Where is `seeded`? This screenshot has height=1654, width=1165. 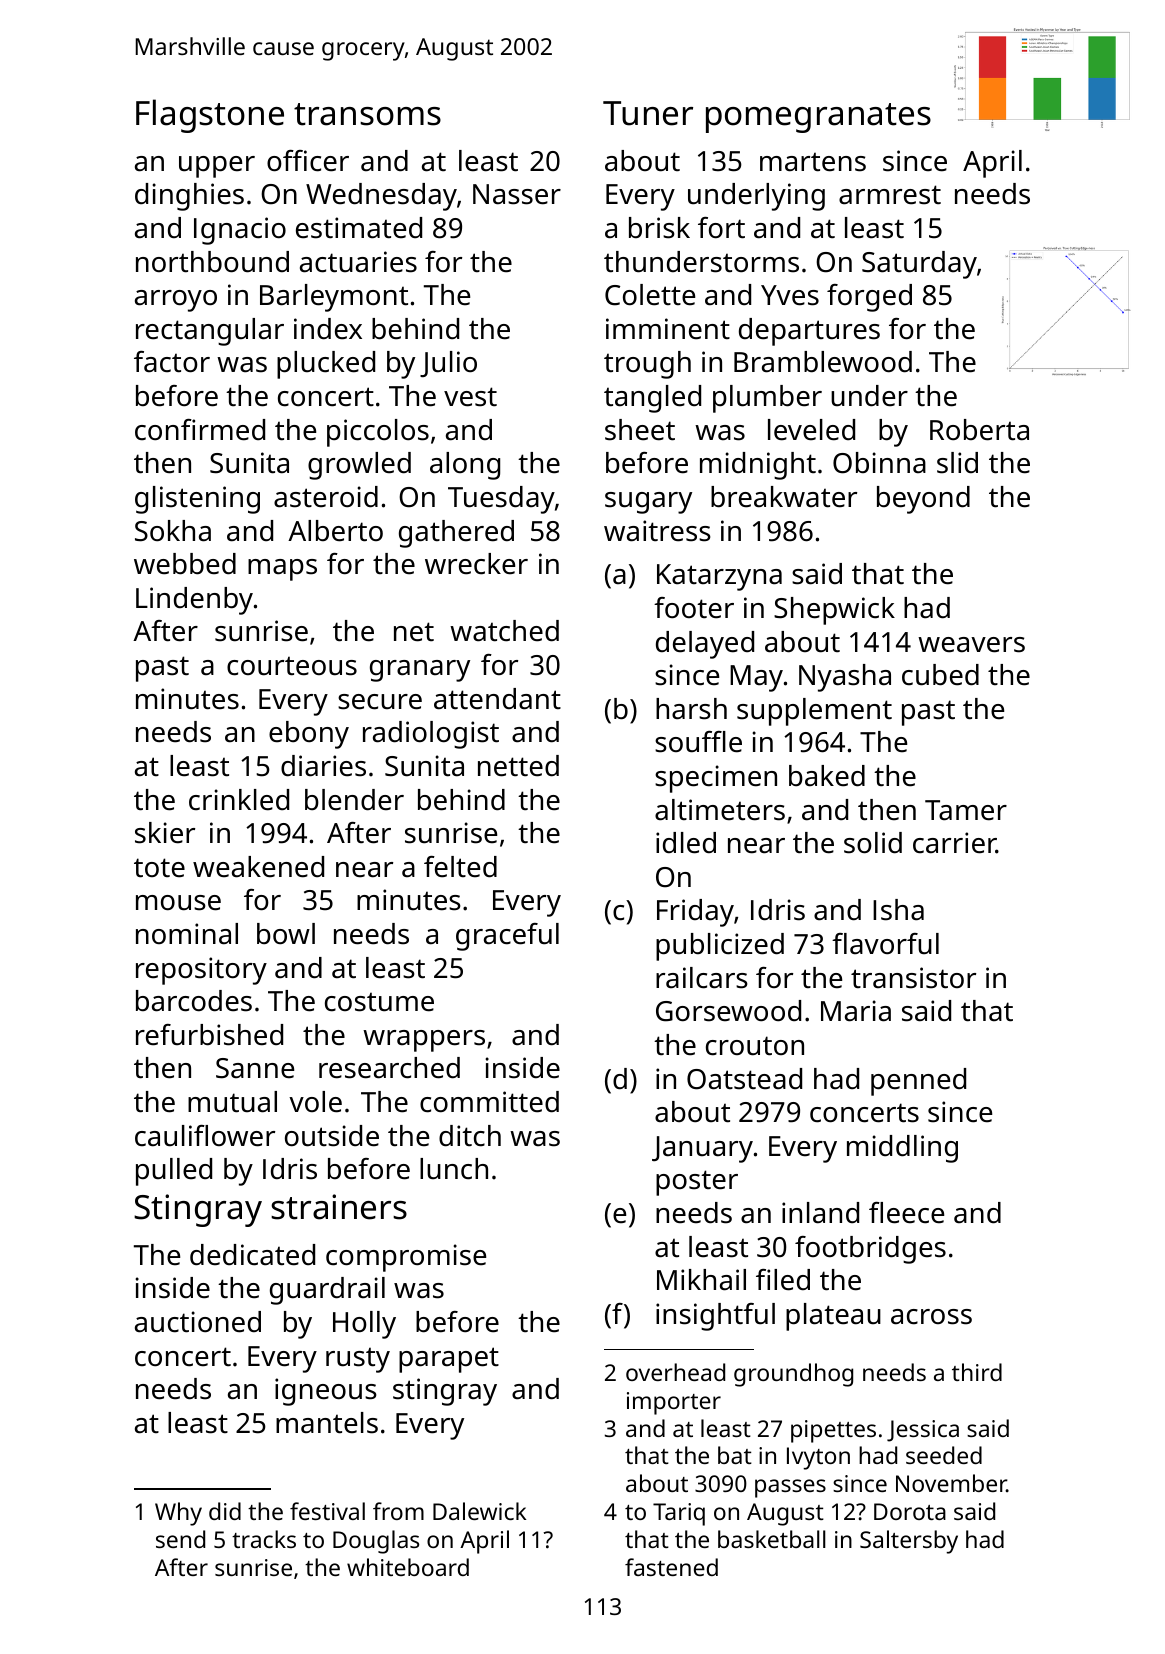 seeded is located at coordinates (944, 1455).
